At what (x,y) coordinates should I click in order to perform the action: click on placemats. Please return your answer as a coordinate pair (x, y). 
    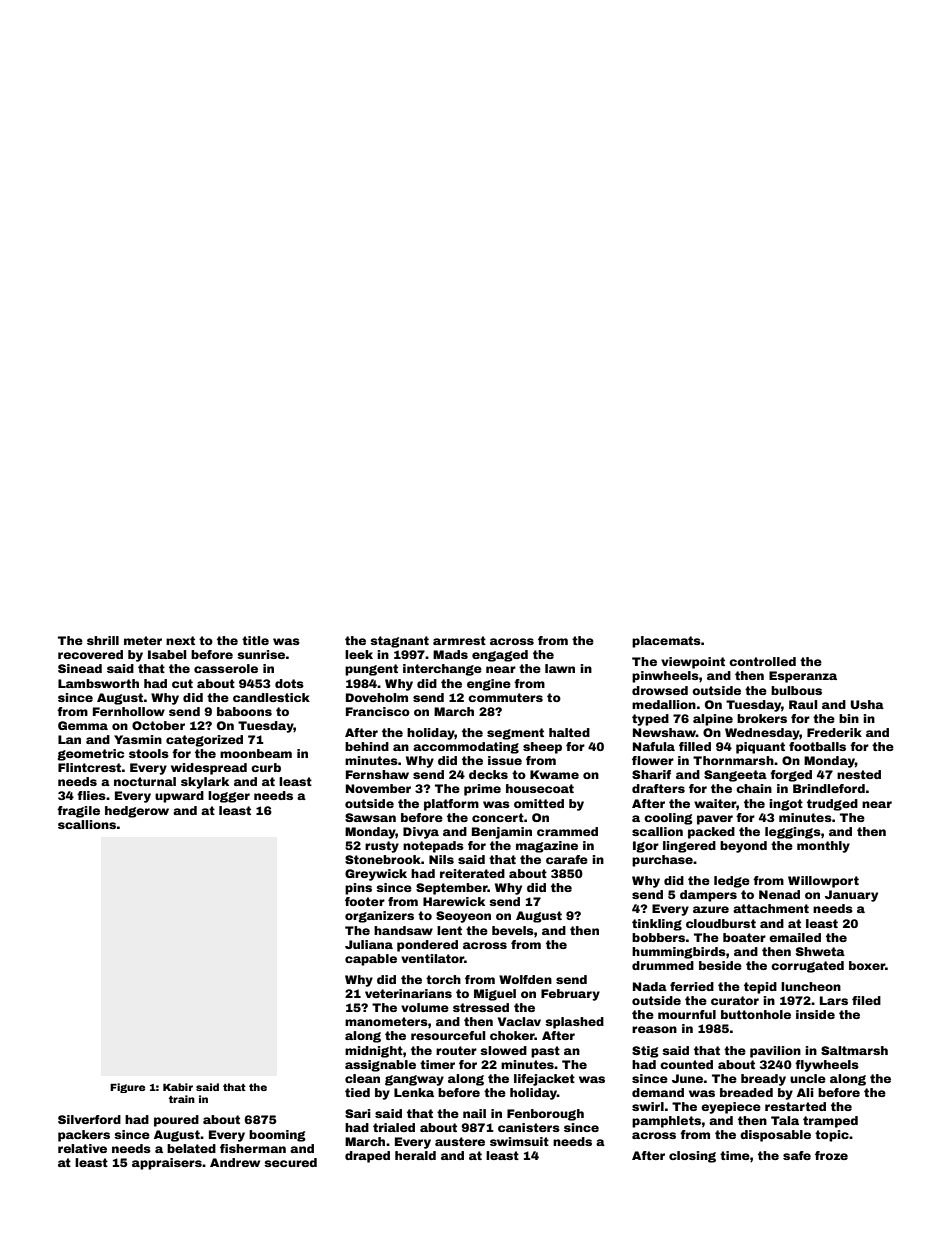
    Looking at the image, I should click on (666, 642).
